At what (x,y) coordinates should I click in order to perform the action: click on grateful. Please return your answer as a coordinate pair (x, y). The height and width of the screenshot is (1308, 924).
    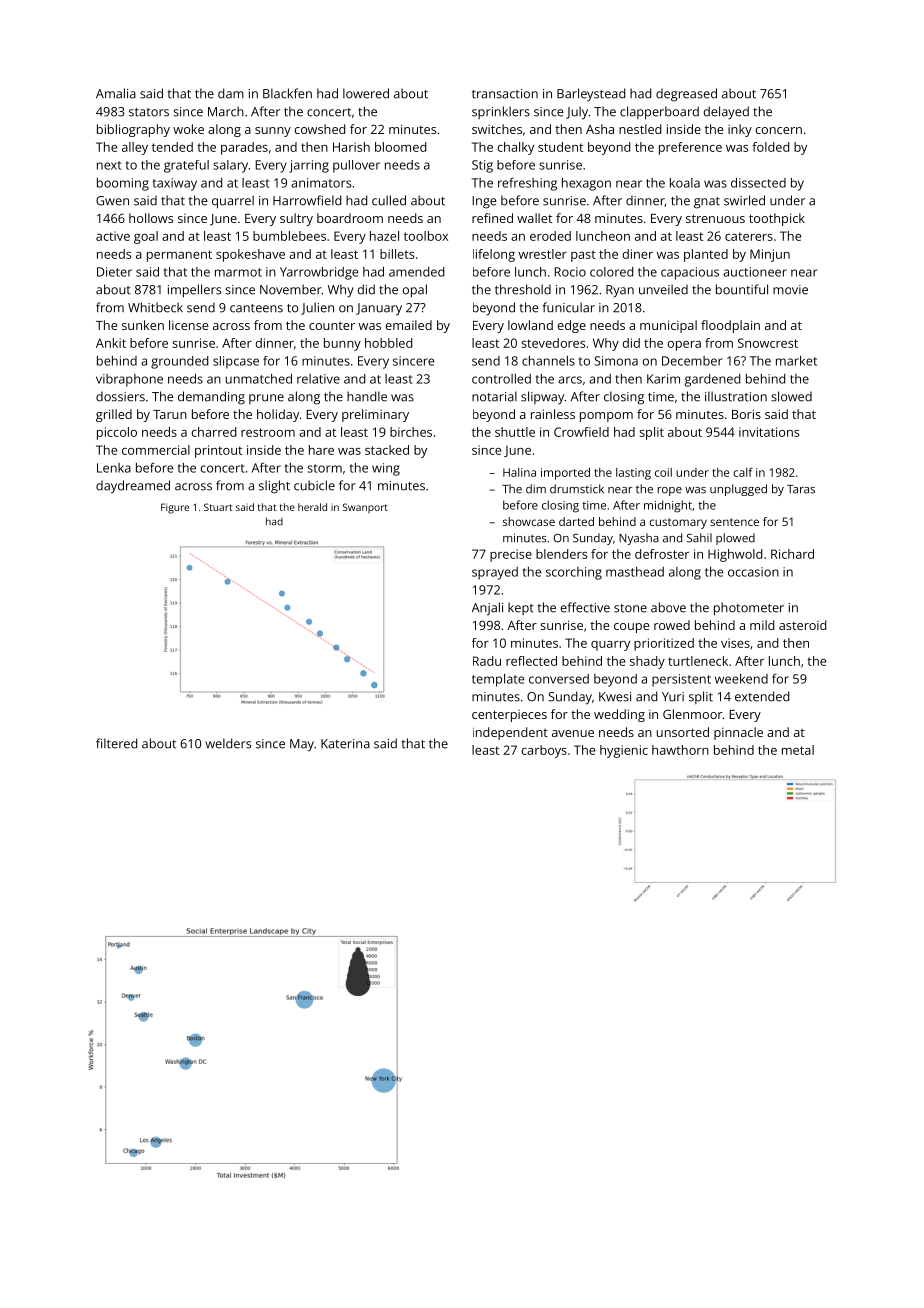
    Looking at the image, I should click on (186, 166).
